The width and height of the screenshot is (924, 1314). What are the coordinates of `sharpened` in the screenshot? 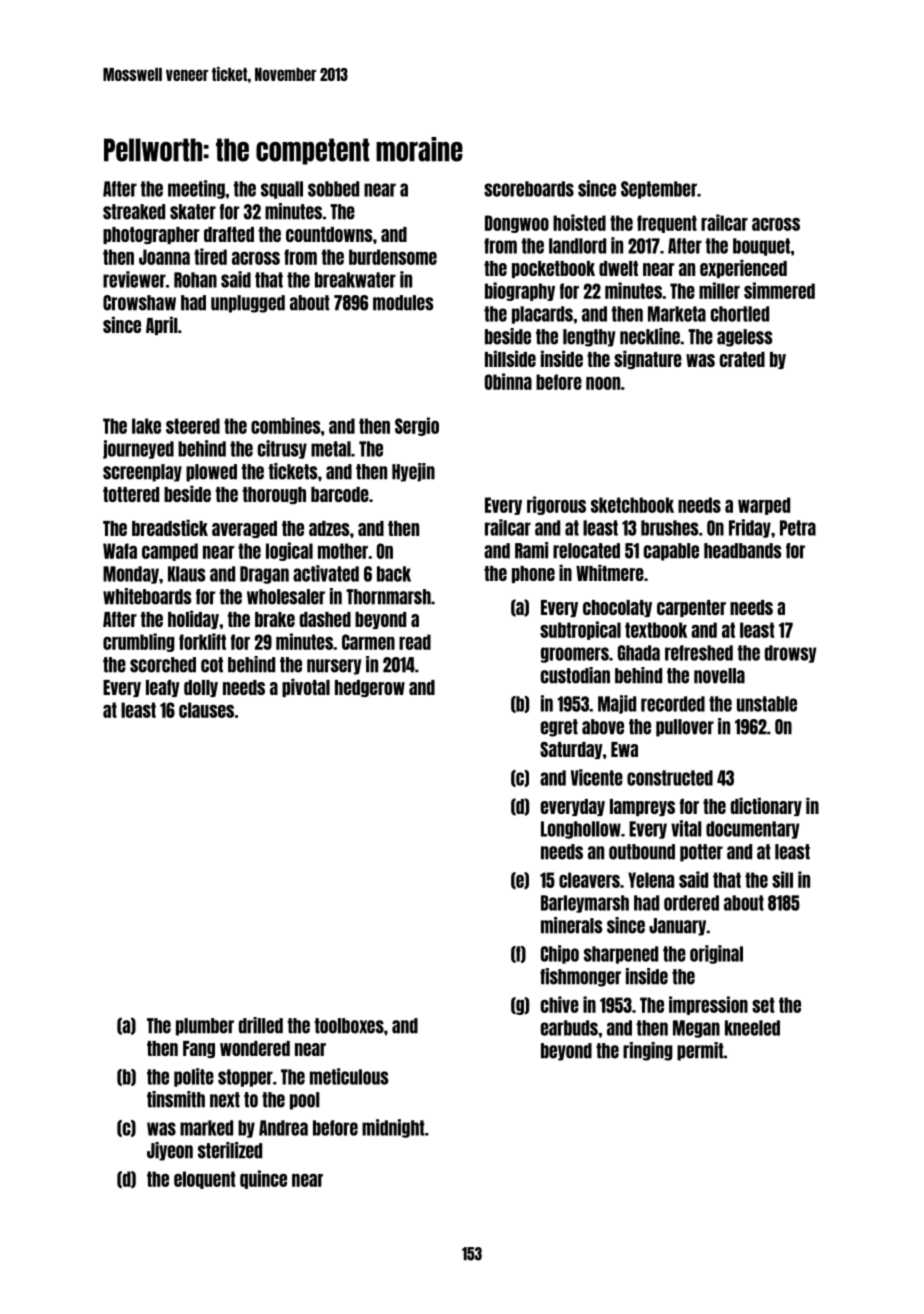 It's located at (621, 955).
